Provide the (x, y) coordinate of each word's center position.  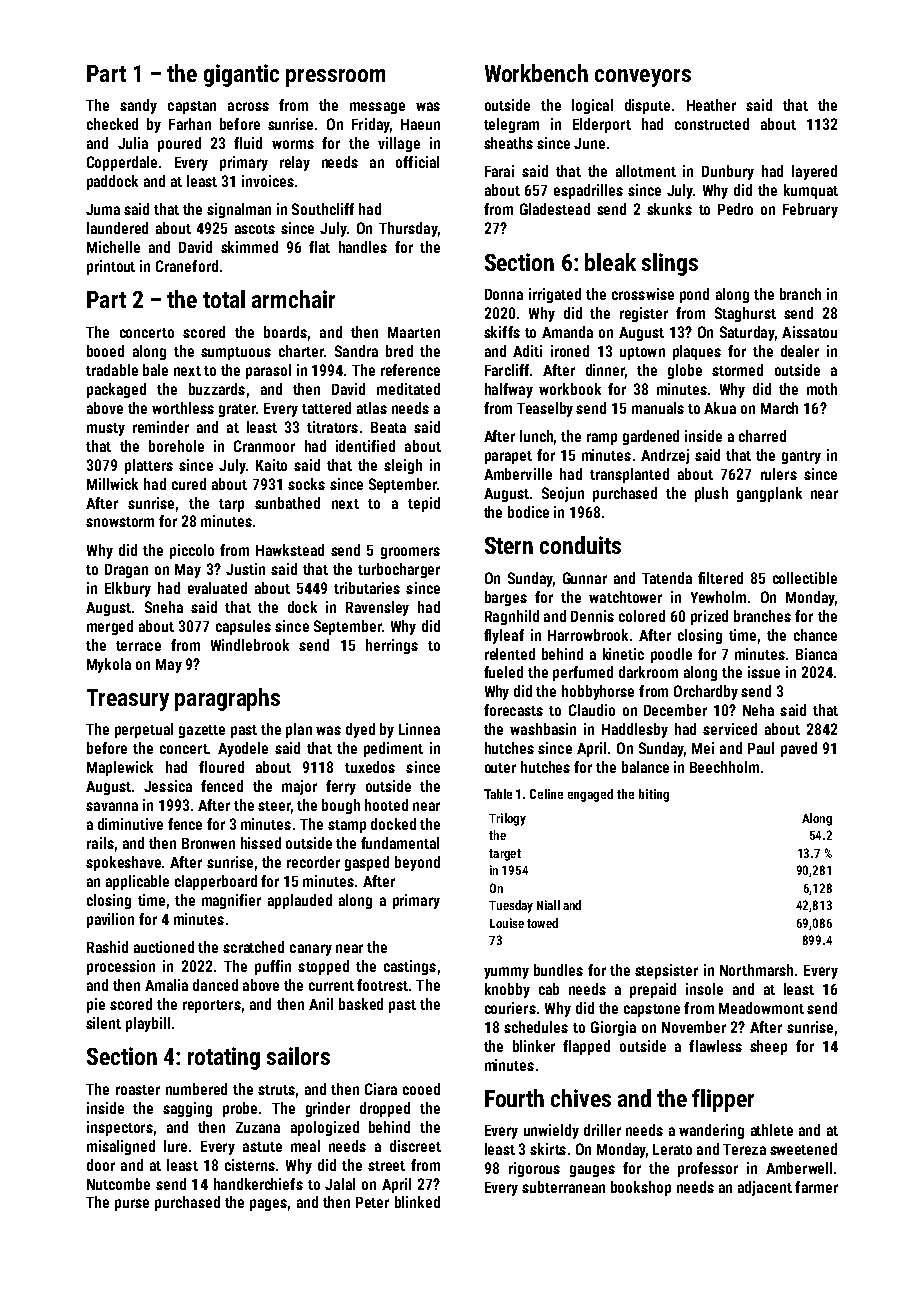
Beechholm (724, 767)
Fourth (514, 1098)
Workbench (536, 73)
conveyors (643, 78)
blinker (534, 1046)
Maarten (414, 332)
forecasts (513, 710)
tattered (326, 408)
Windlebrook (250, 645)
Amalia (166, 985)
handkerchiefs (258, 1184)
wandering (711, 1131)
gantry (801, 457)
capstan (192, 107)
